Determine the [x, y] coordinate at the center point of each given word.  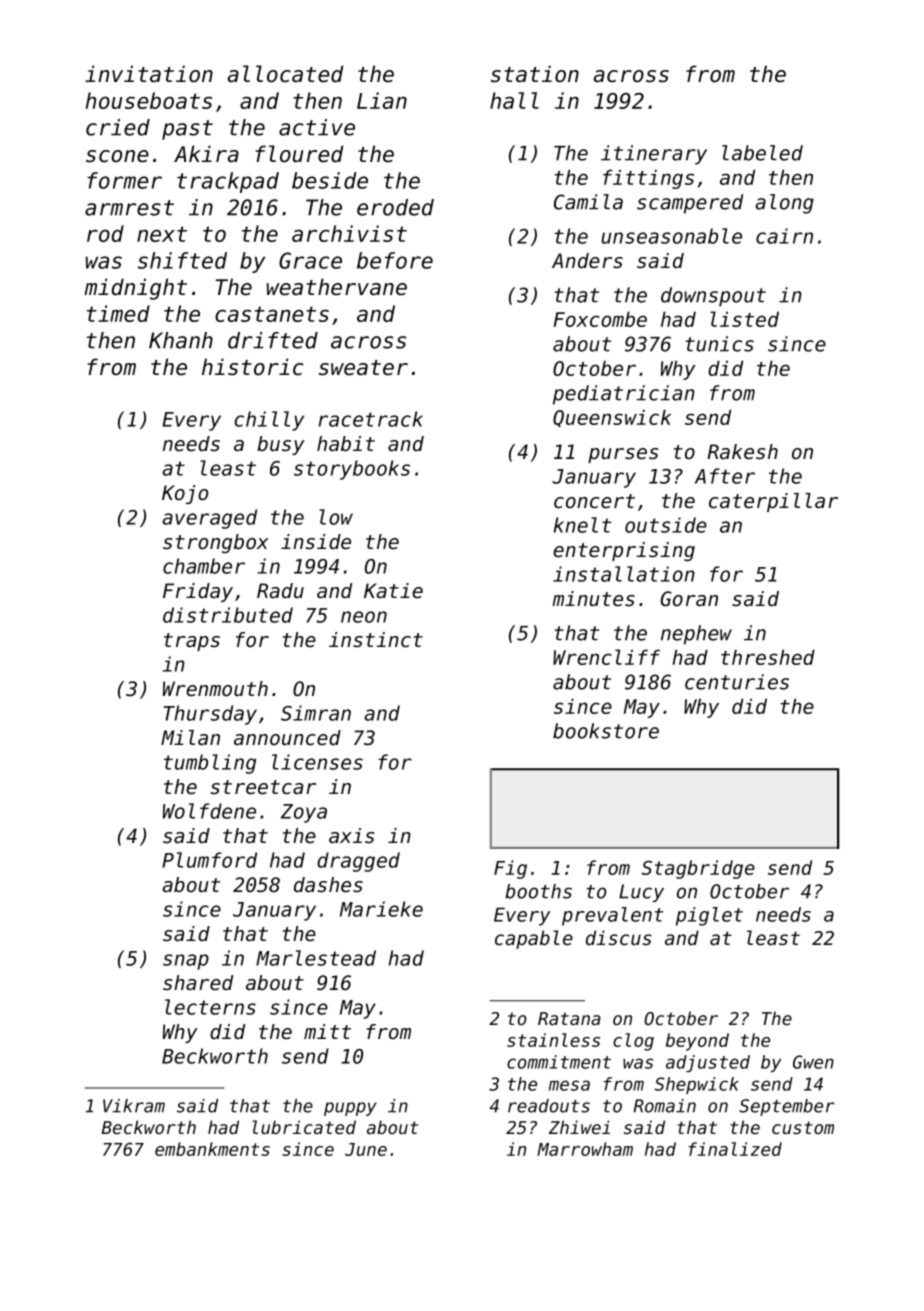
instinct [376, 640]
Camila [588, 202]
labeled [762, 153]
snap [186, 962]
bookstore [606, 731]
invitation [149, 74]
